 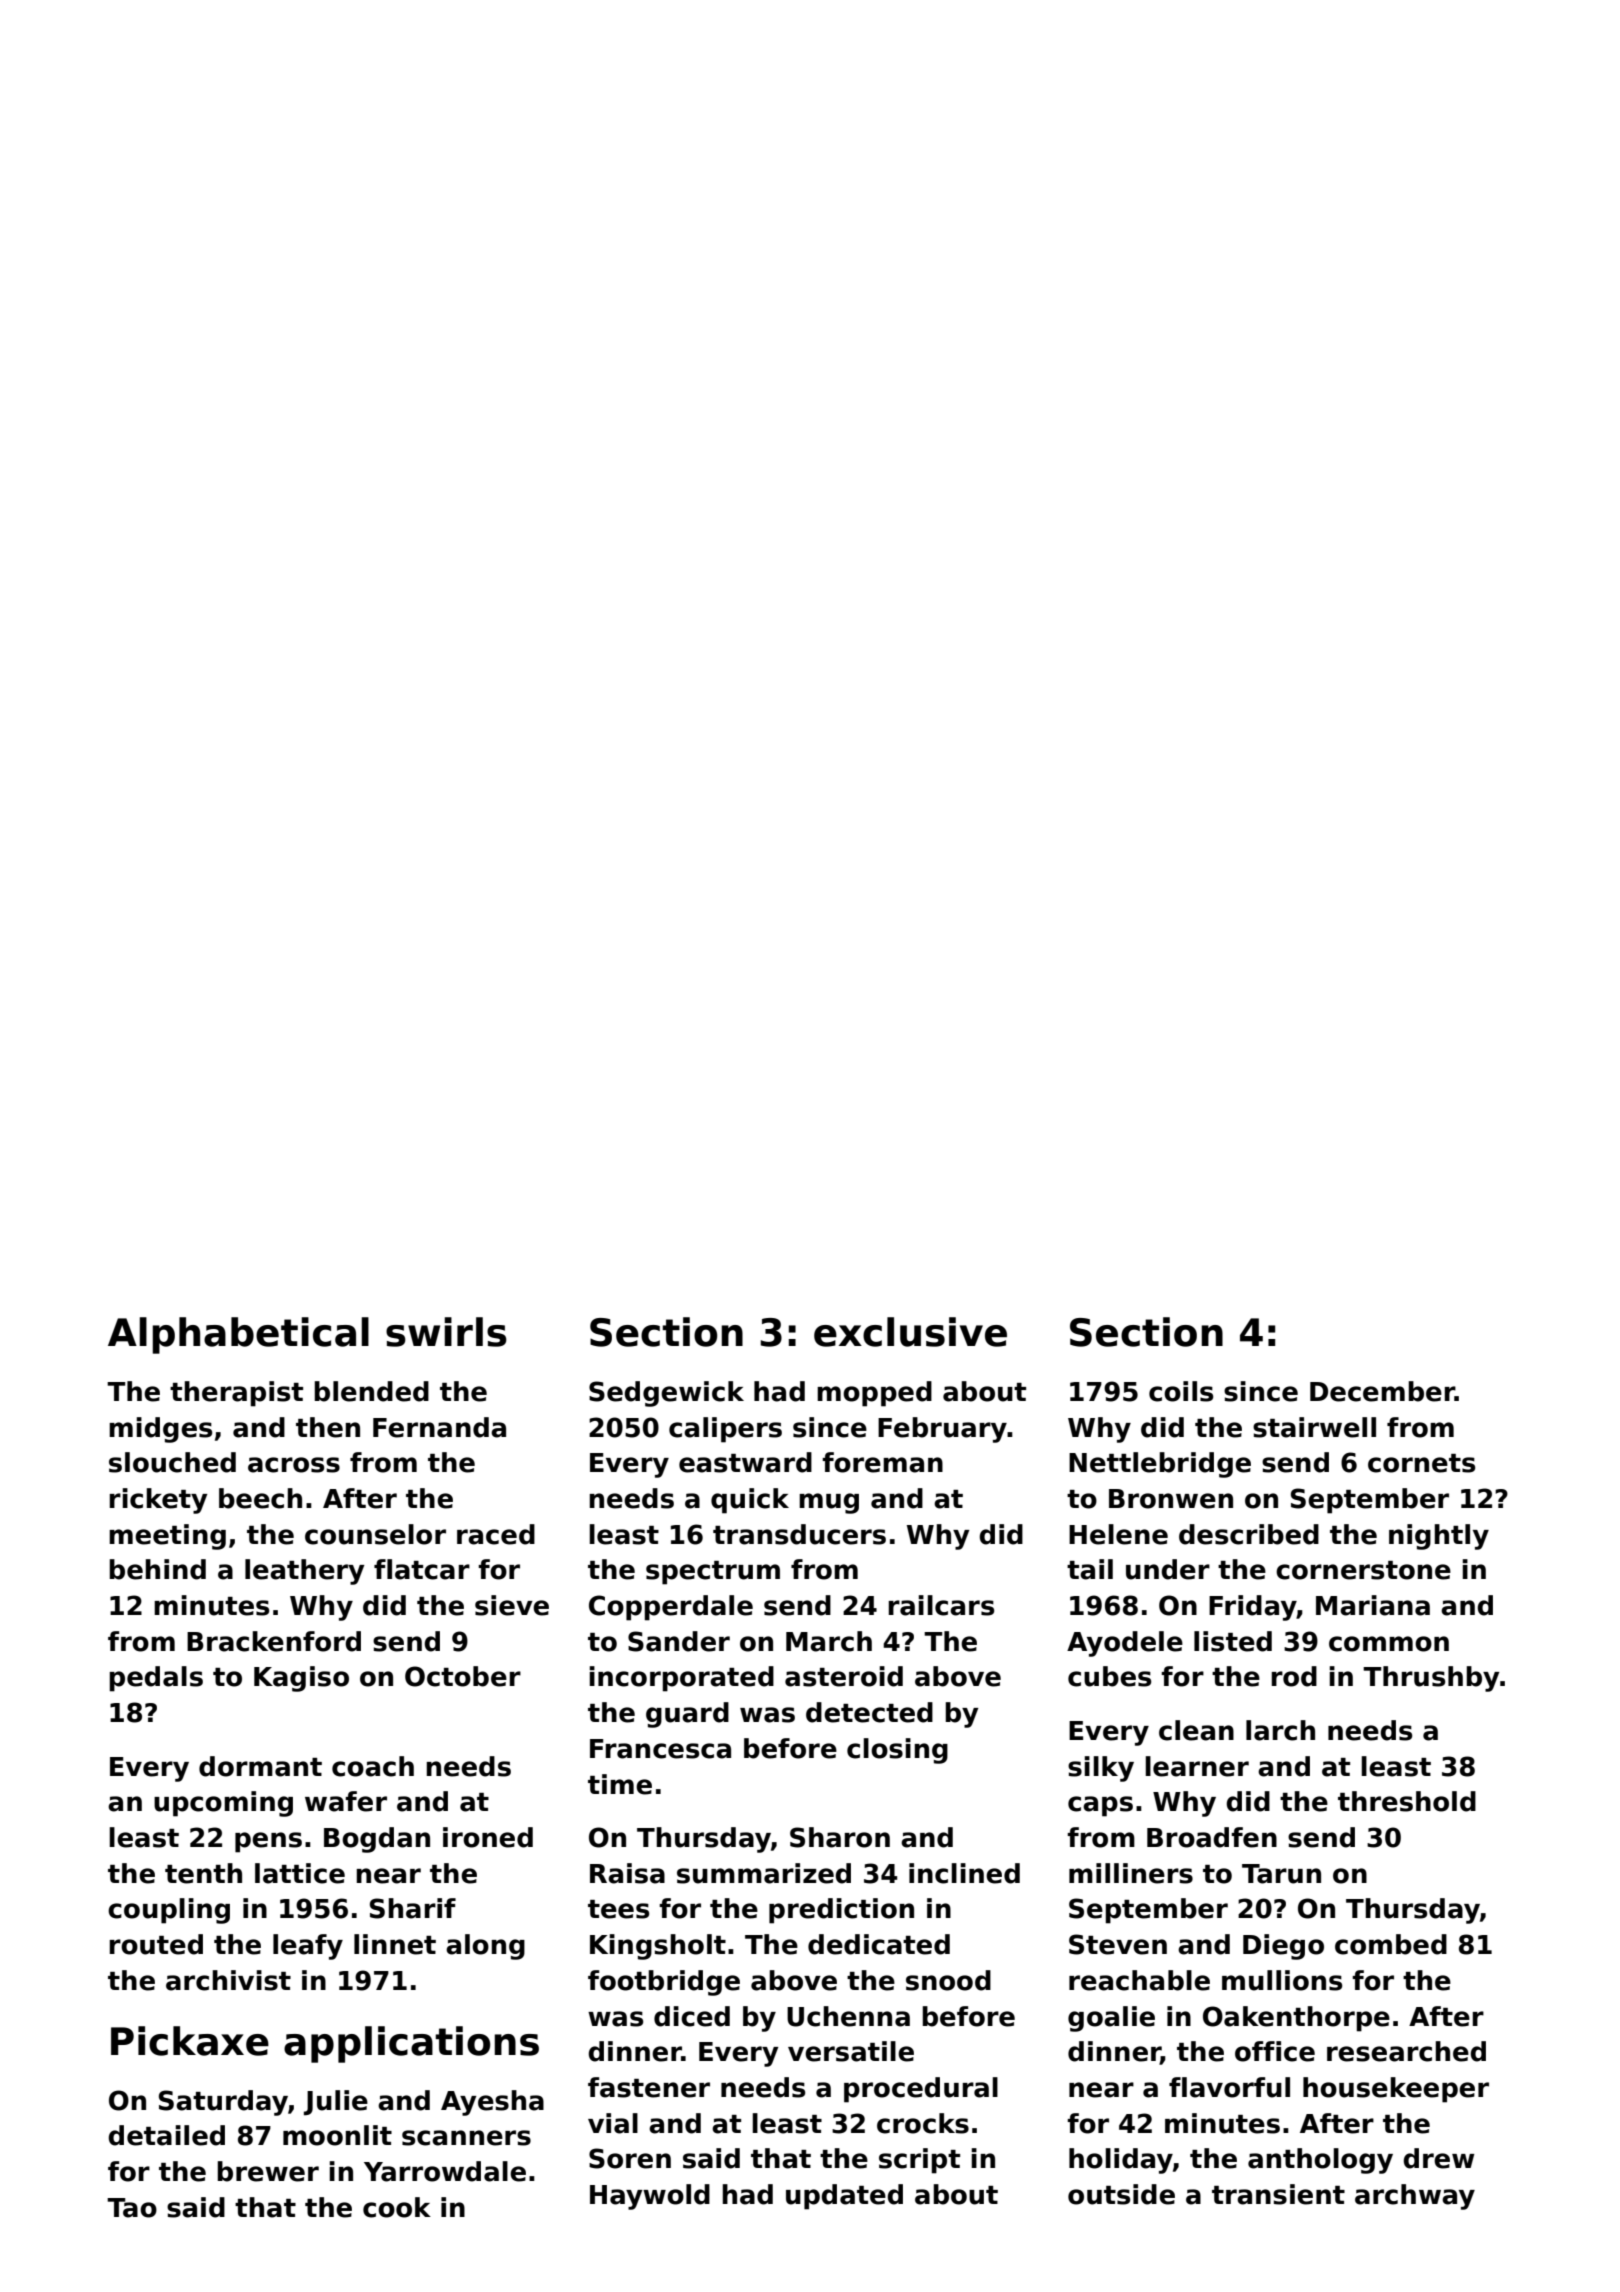 What do you see at coordinates (620, 1784) in the screenshot?
I see `time` at bounding box center [620, 1784].
